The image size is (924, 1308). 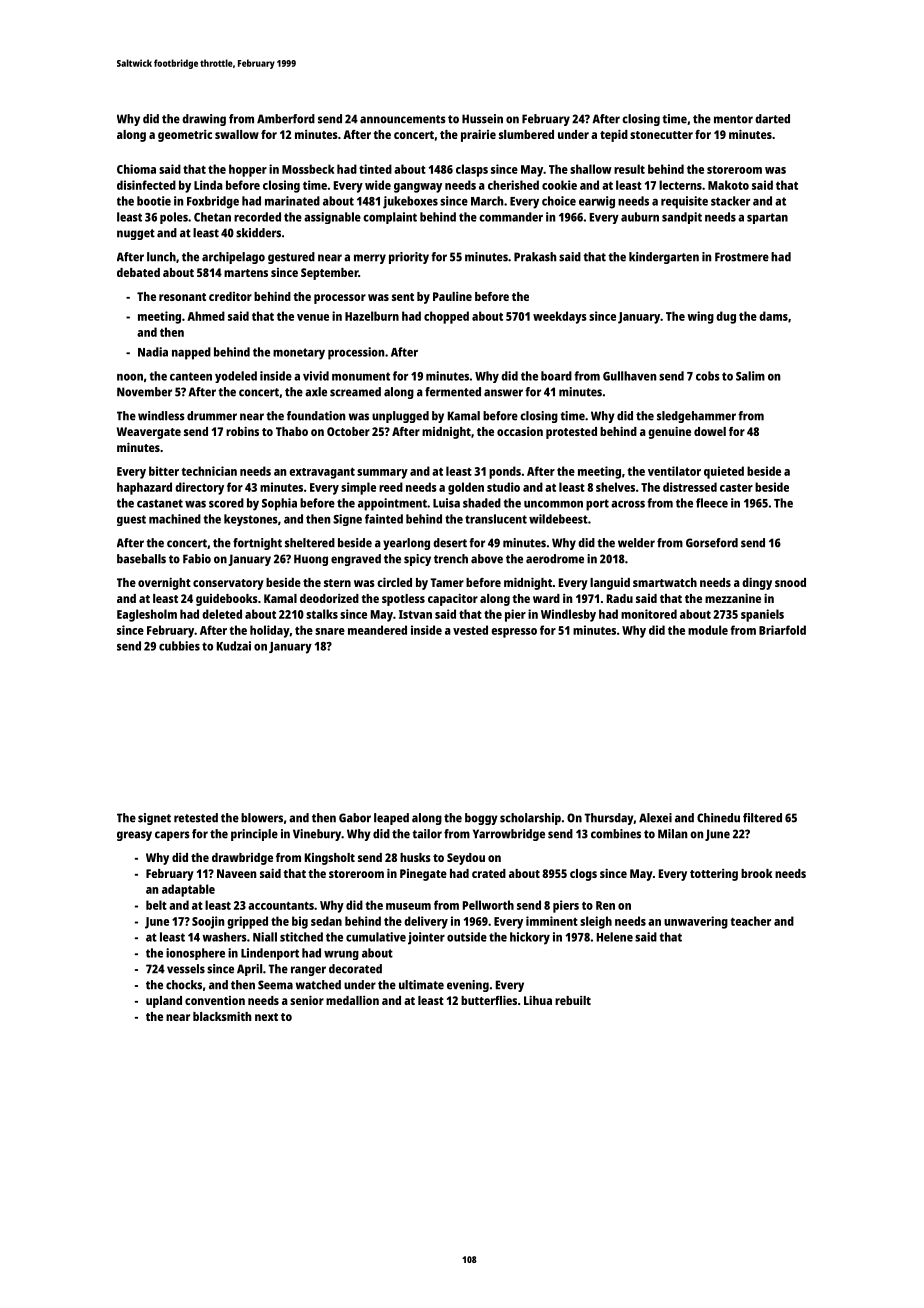 I want to click on Hussein, so click(x=482, y=119).
